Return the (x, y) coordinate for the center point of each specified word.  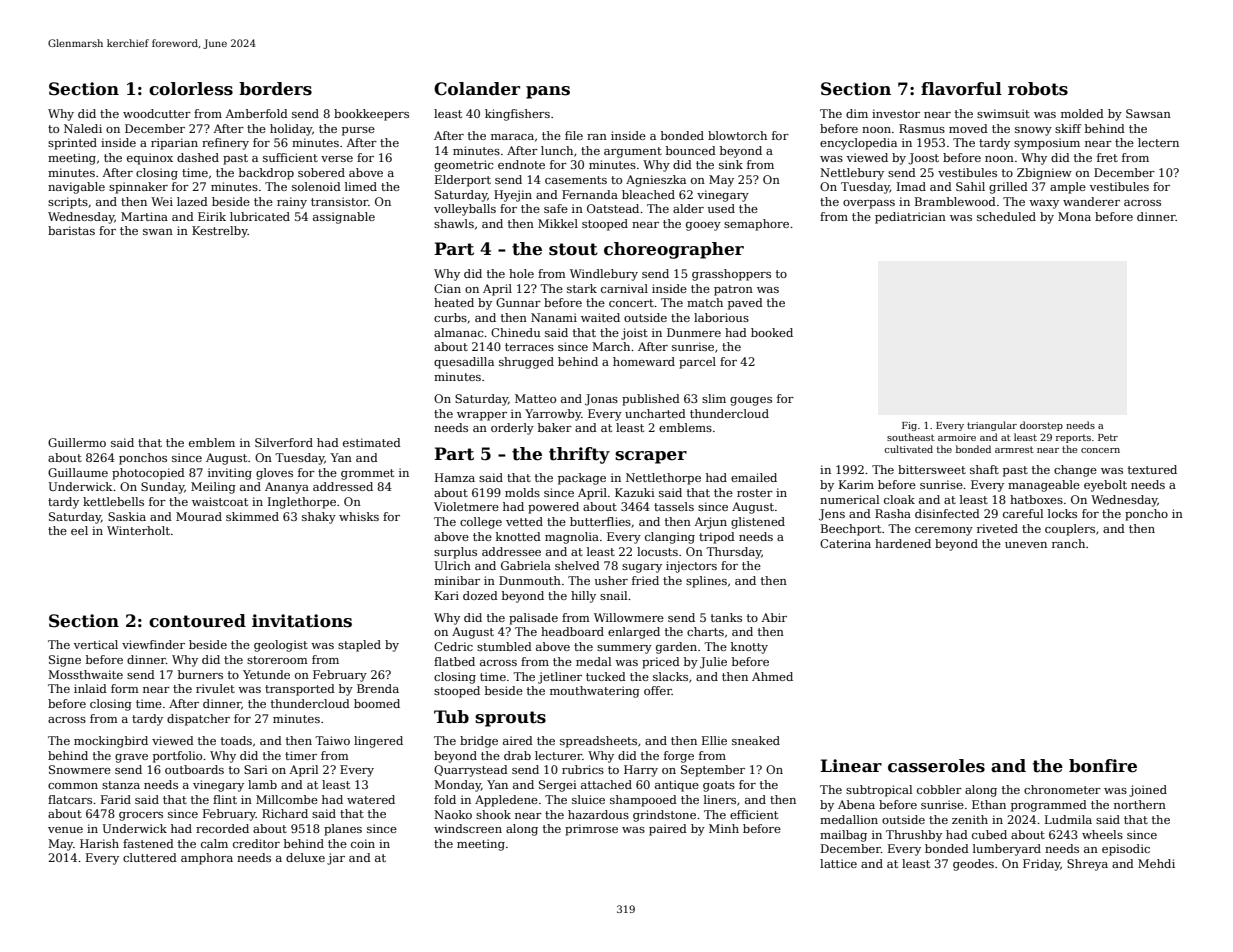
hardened (903, 543)
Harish (99, 843)
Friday (1042, 865)
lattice (838, 863)
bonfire (1103, 766)
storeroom (277, 660)
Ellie (714, 740)
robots (1038, 89)
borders (275, 89)
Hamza (455, 477)
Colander (477, 89)
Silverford (284, 442)
